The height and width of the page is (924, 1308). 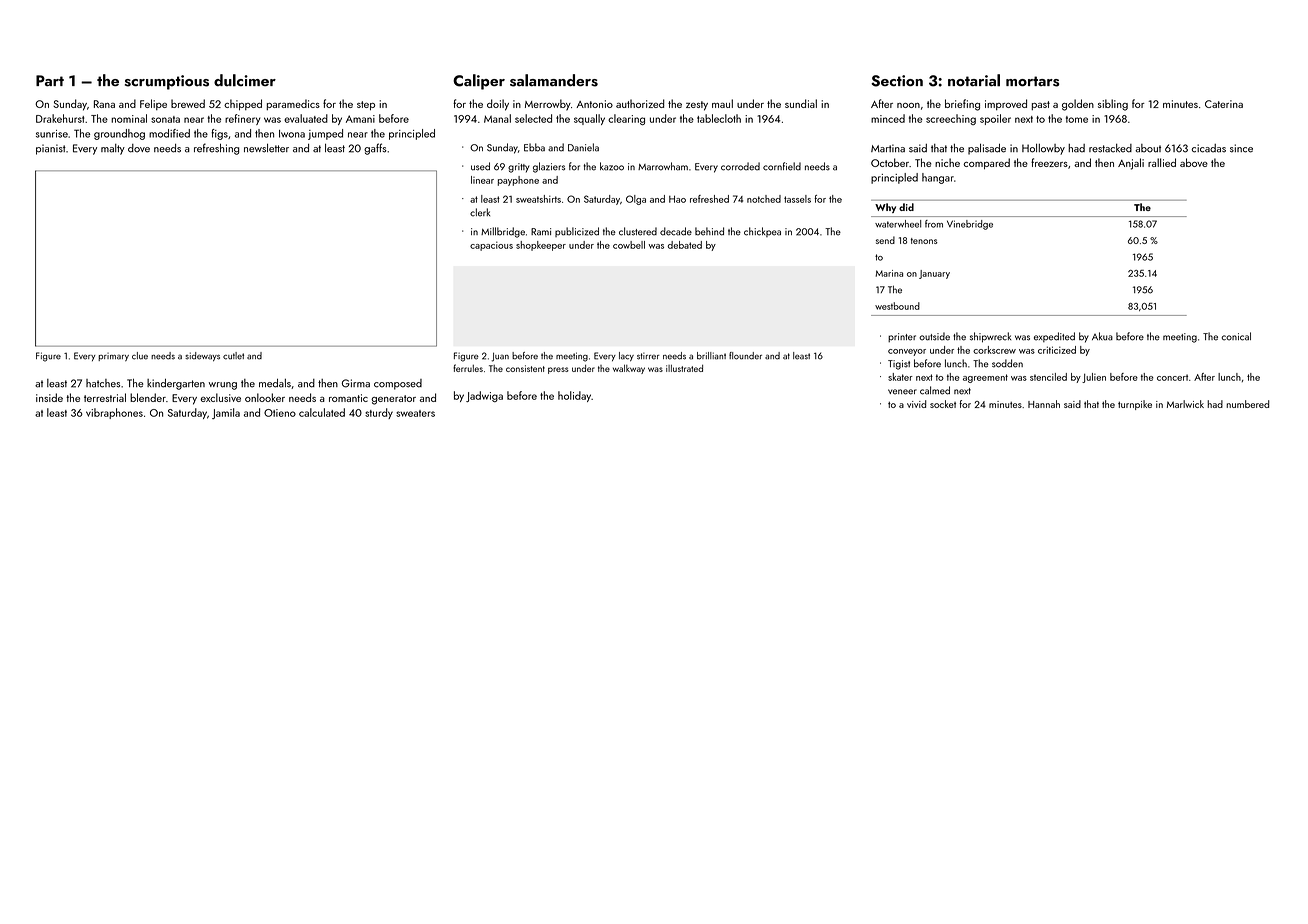 I want to click on chickpea, so click(x=762, y=232).
